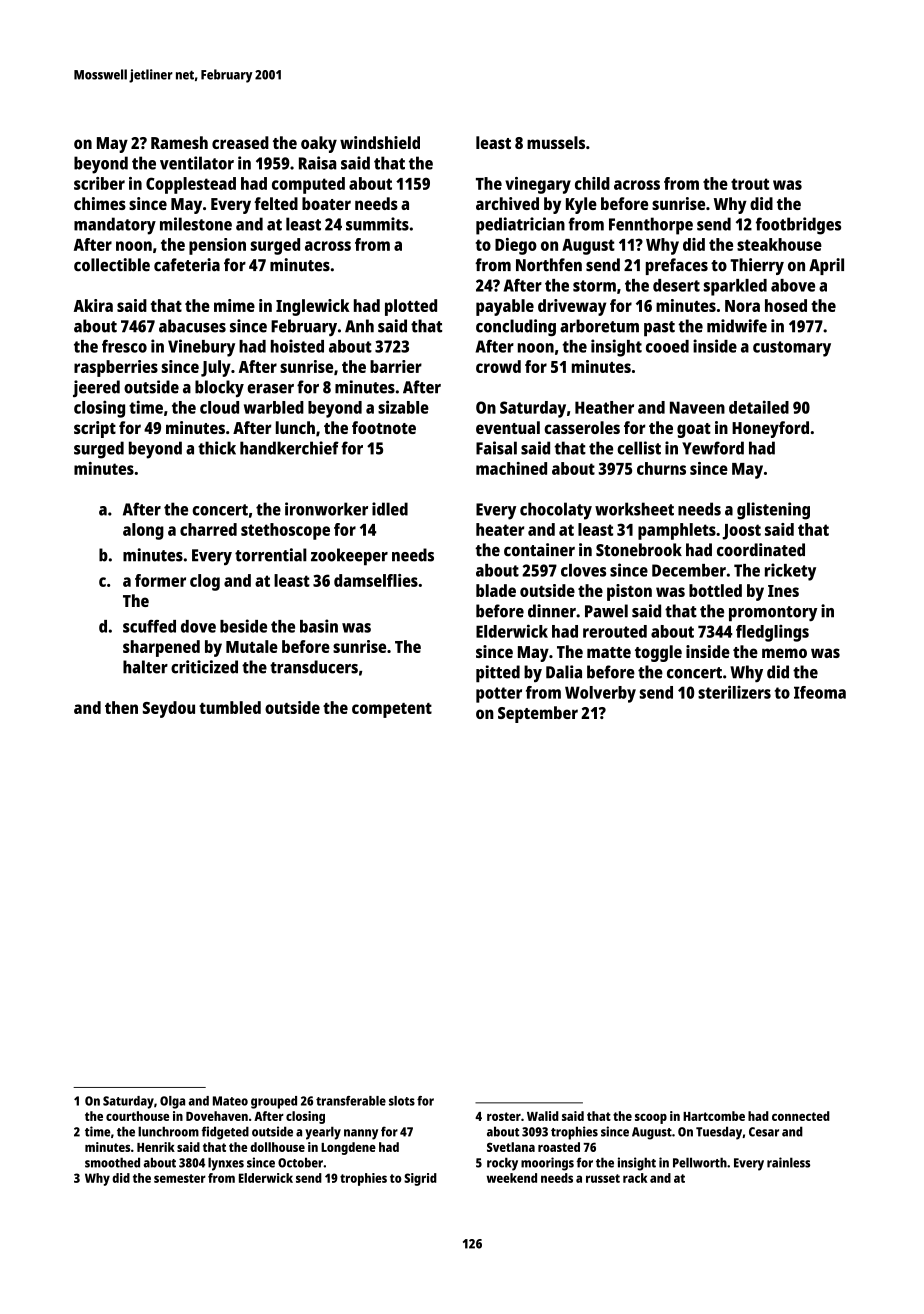 This image has width=924, height=1314. What do you see at coordinates (511, 468) in the image?
I see `machined` at bounding box center [511, 468].
